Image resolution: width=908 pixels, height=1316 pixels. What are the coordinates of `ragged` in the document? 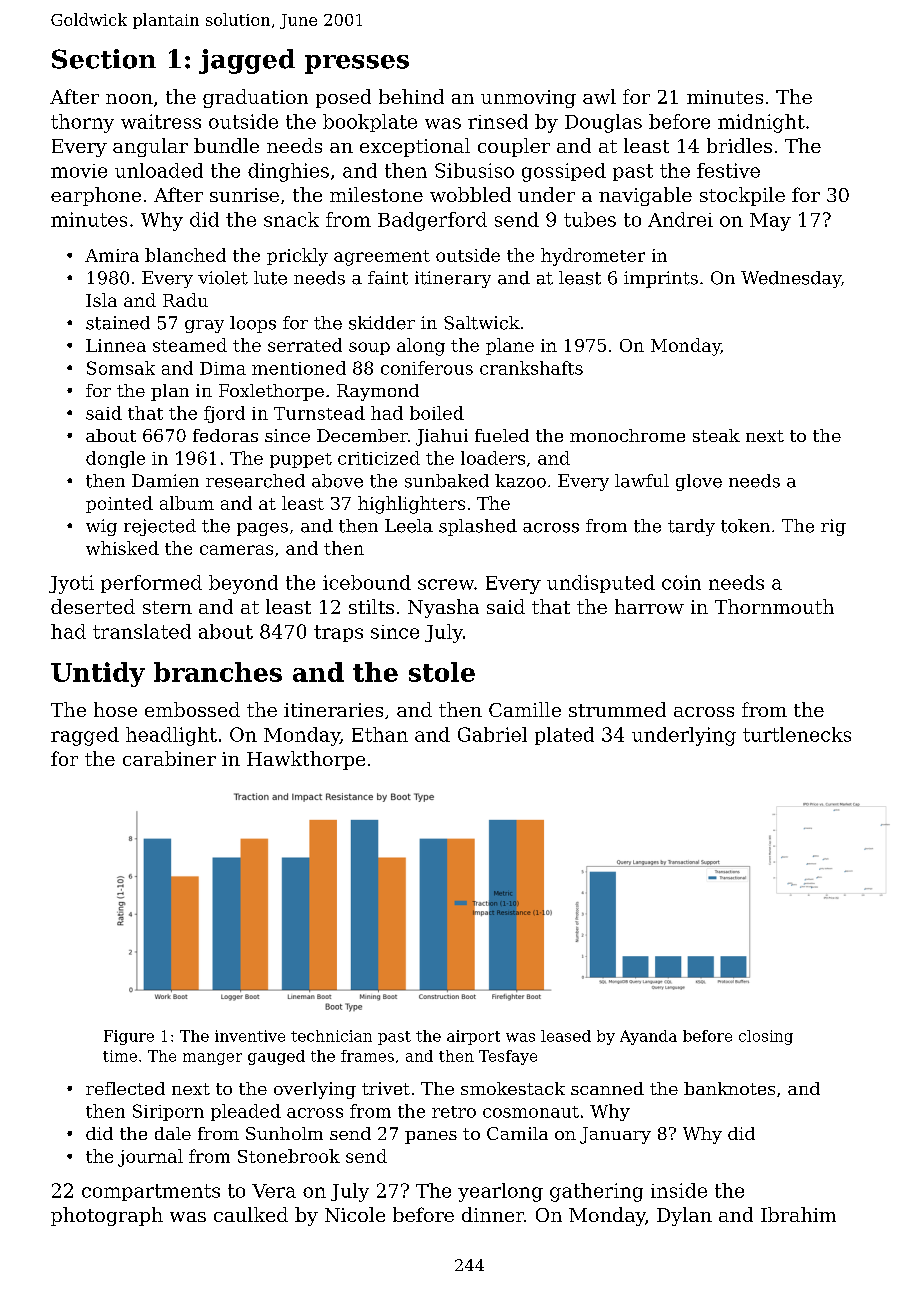 It's located at (85, 736).
